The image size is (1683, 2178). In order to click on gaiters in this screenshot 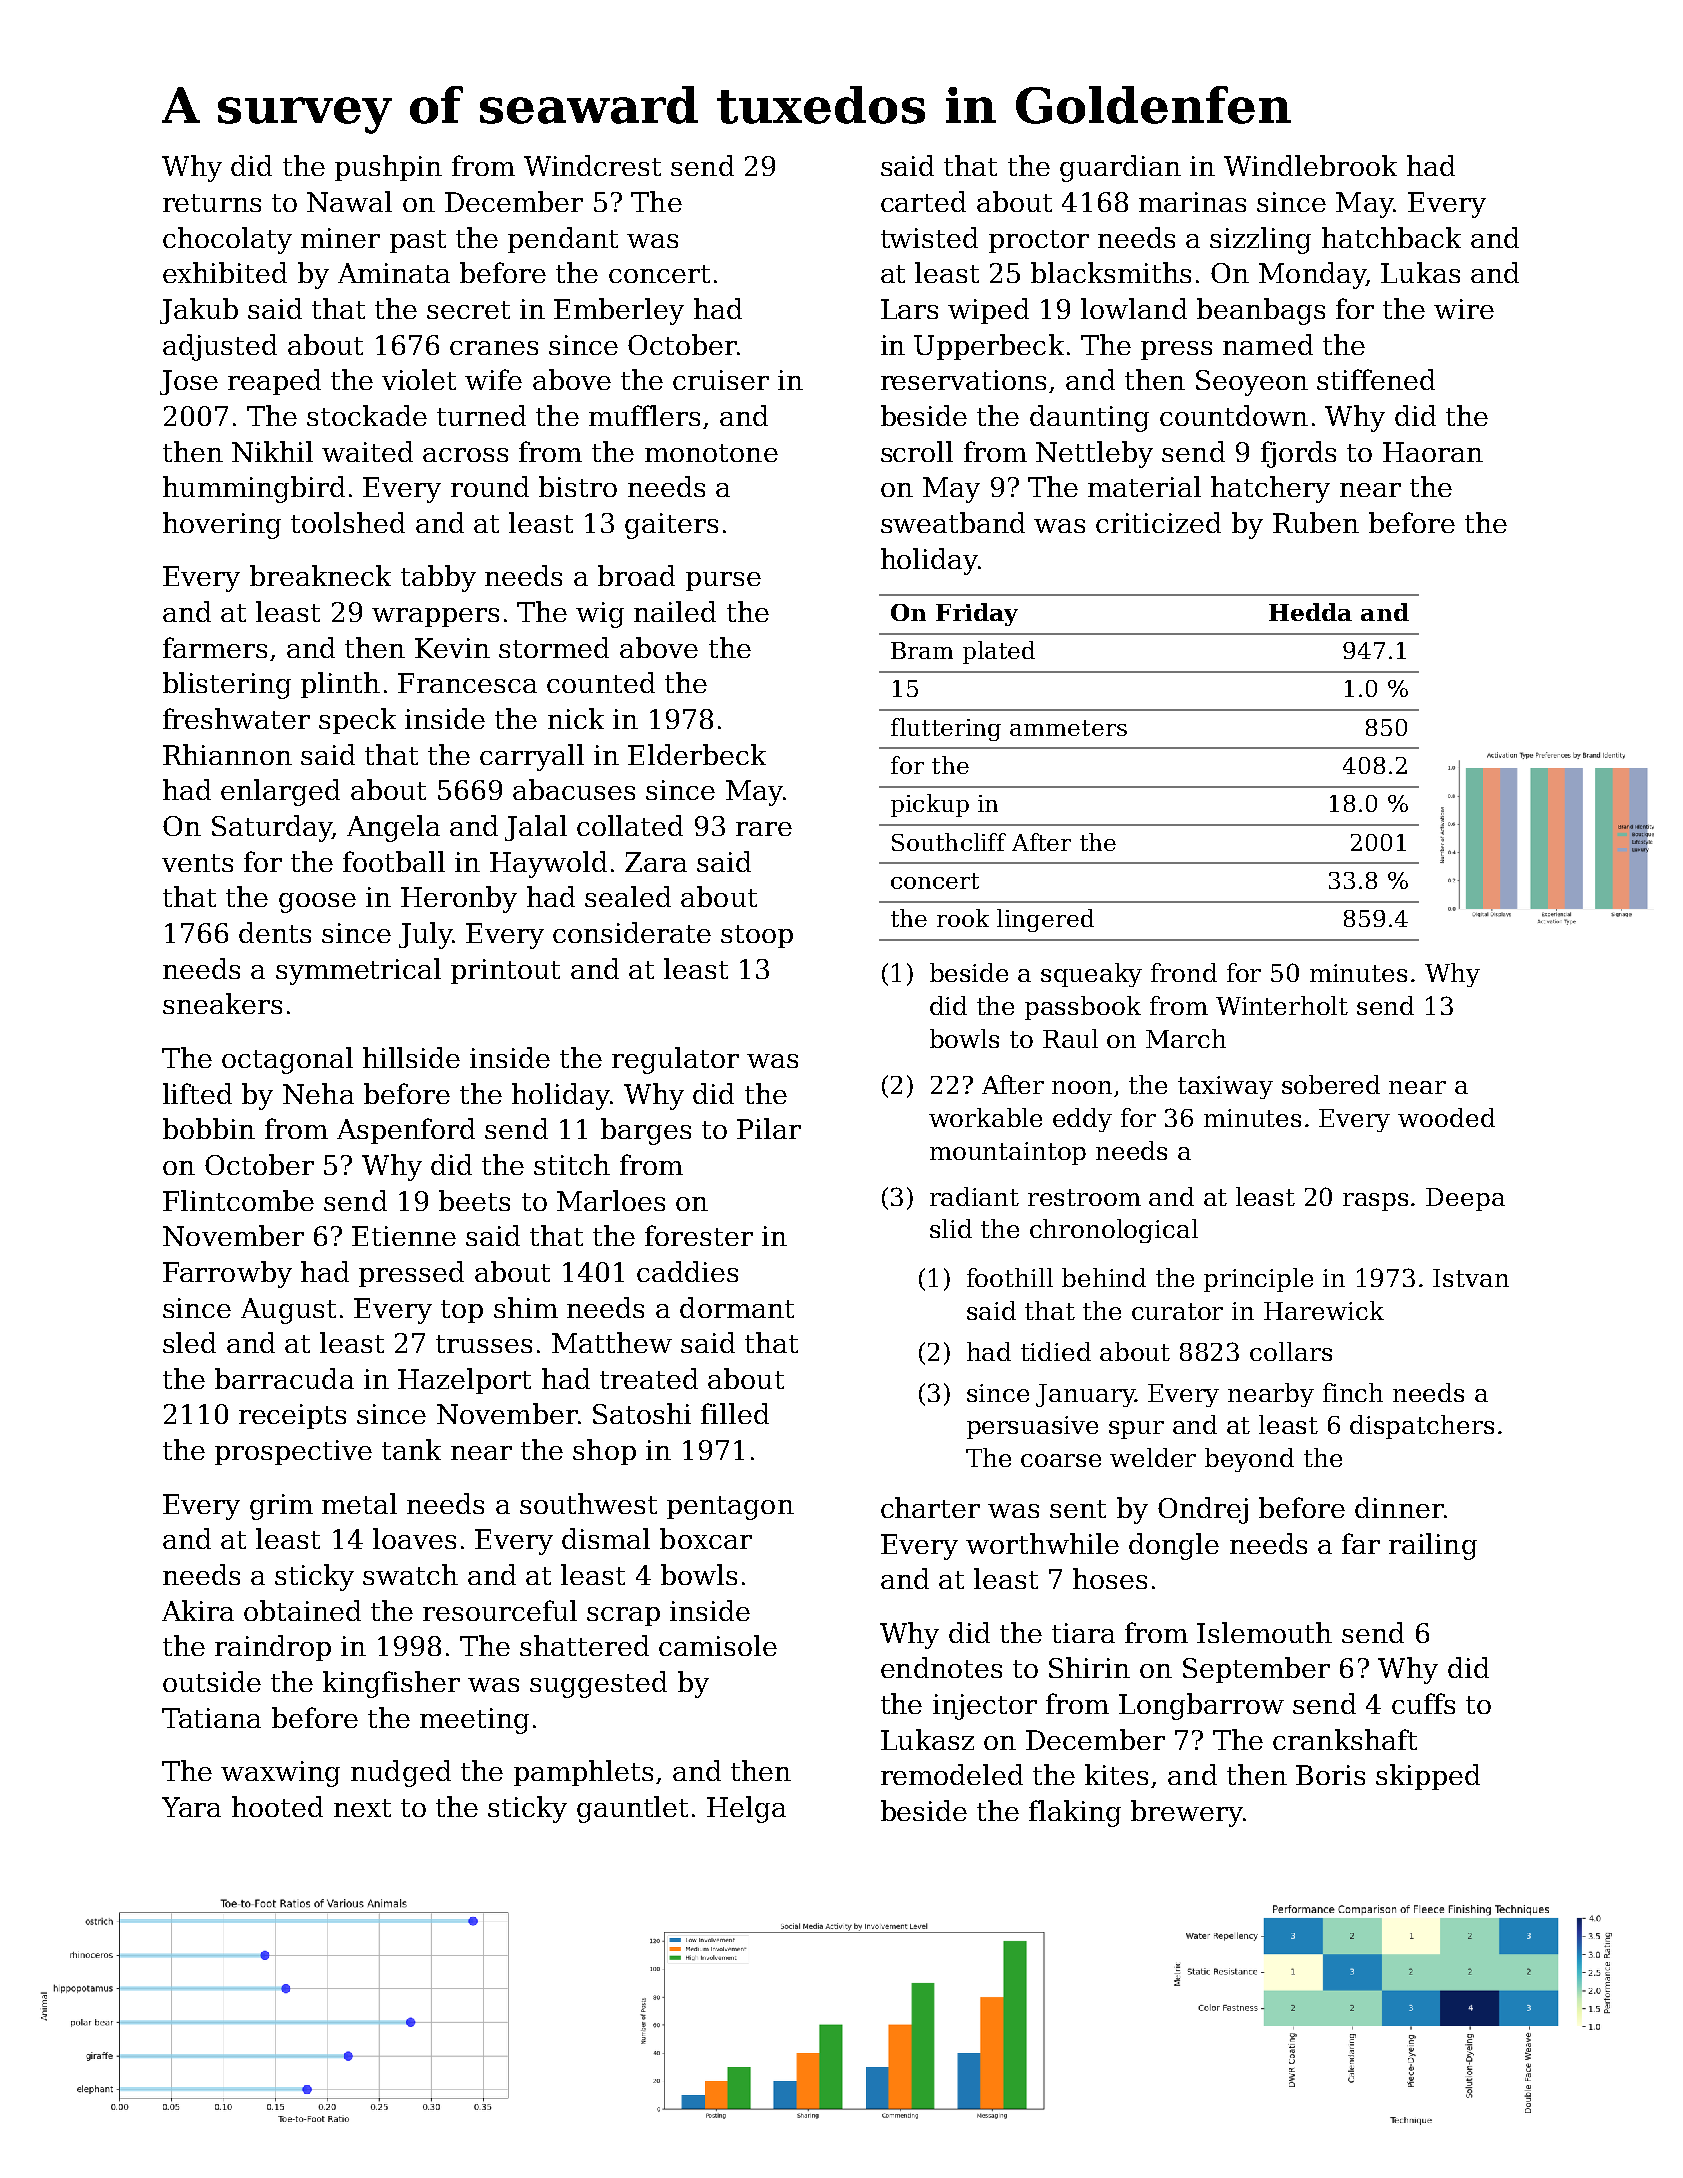, I will do `click(671, 526)`.
